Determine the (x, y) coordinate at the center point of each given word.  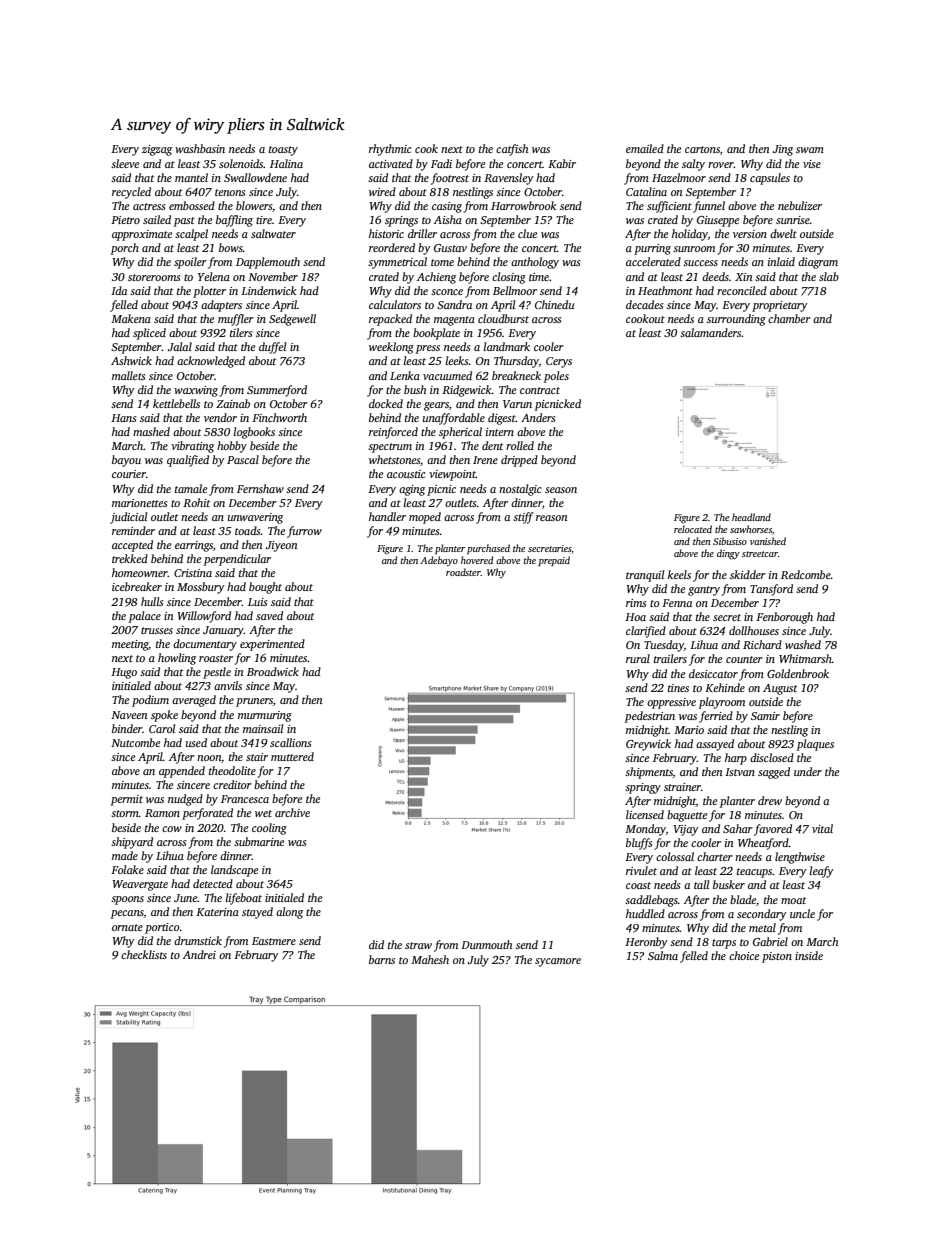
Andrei (199, 954)
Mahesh (430, 959)
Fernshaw (260, 488)
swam (810, 150)
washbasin (200, 148)
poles (556, 377)
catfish (512, 150)
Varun (517, 404)
